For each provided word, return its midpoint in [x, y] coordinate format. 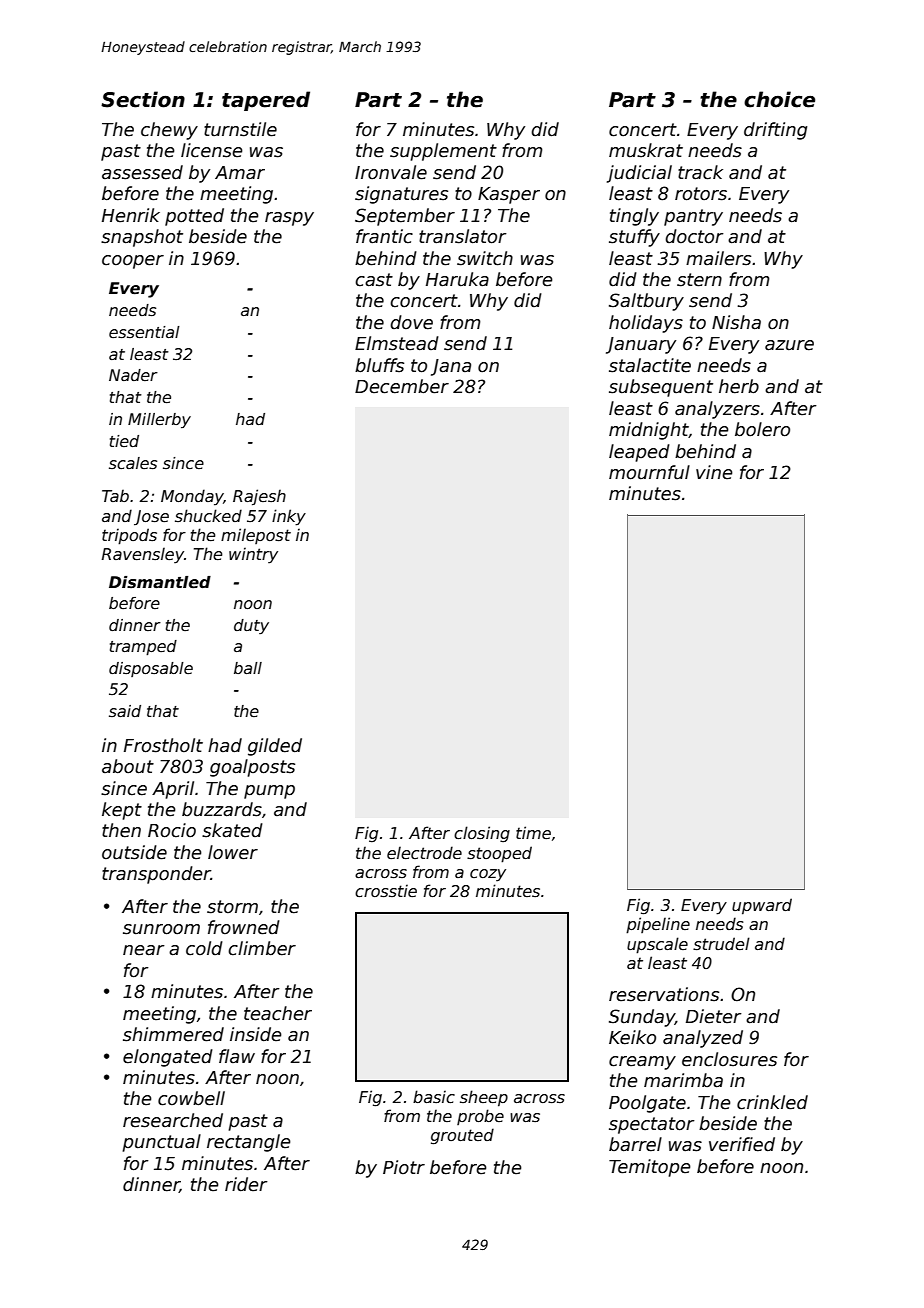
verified [742, 1144]
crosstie [386, 891]
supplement [443, 152]
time [533, 833]
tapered [266, 101]
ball [248, 668]
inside [256, 1034]
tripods [129, 536]
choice [779, 99]
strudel [721, 944]
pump [269, 792]
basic [434, 1097]
